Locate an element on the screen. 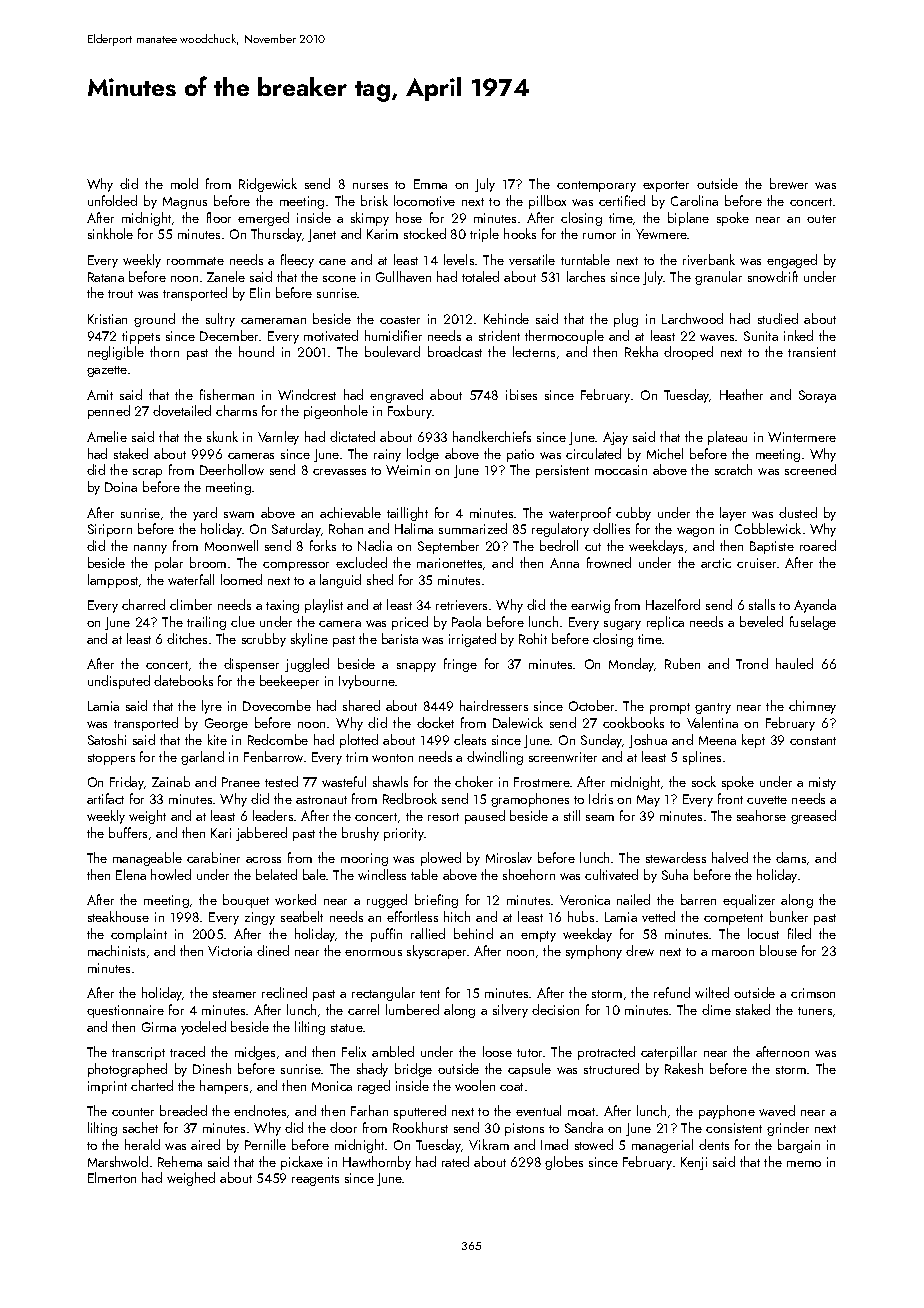  nurses is located at coordinates (370, 186).
